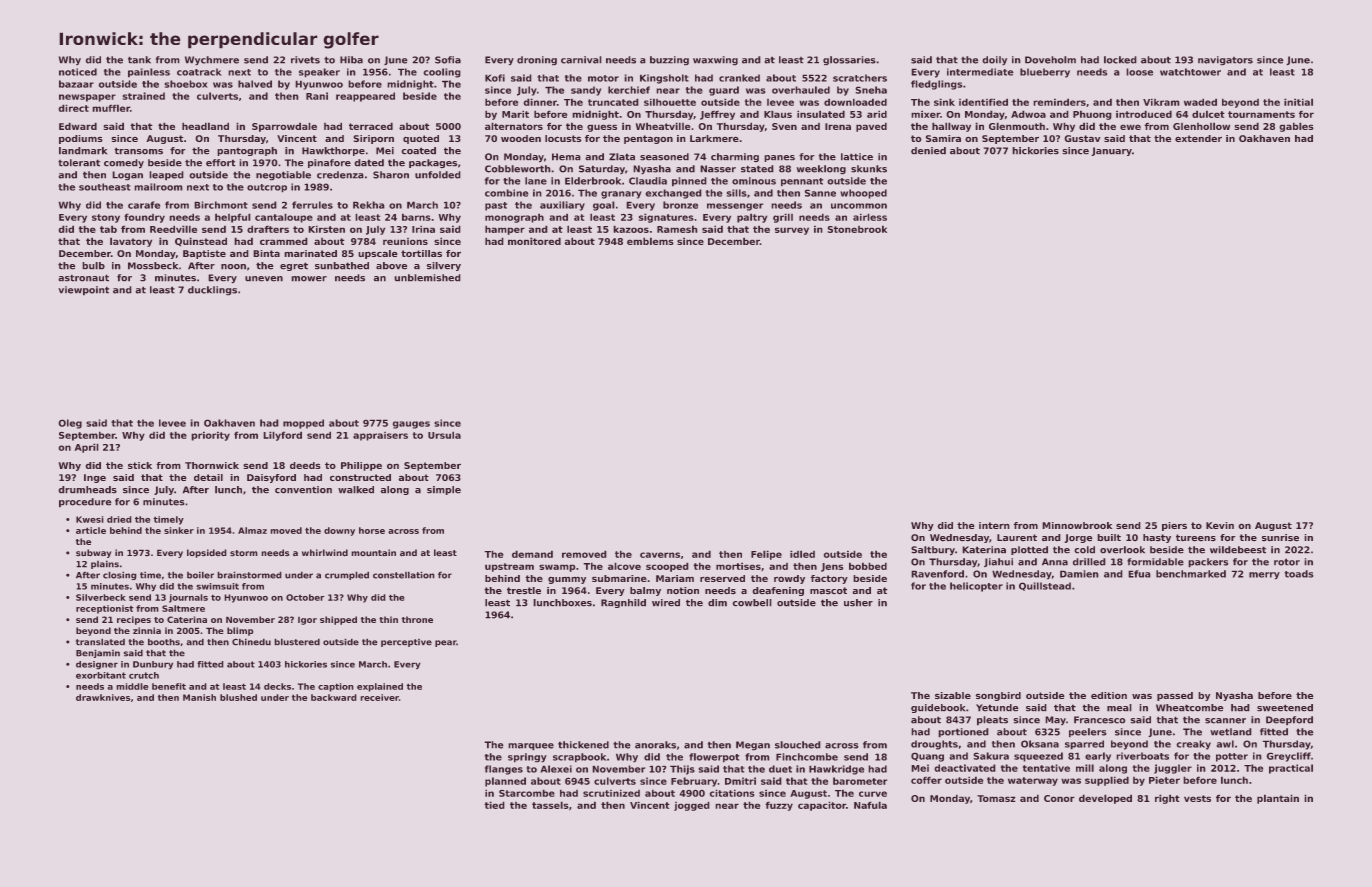 The height and width of the document is (887, 1372). I want to click on extender, so click(1198, 138).
